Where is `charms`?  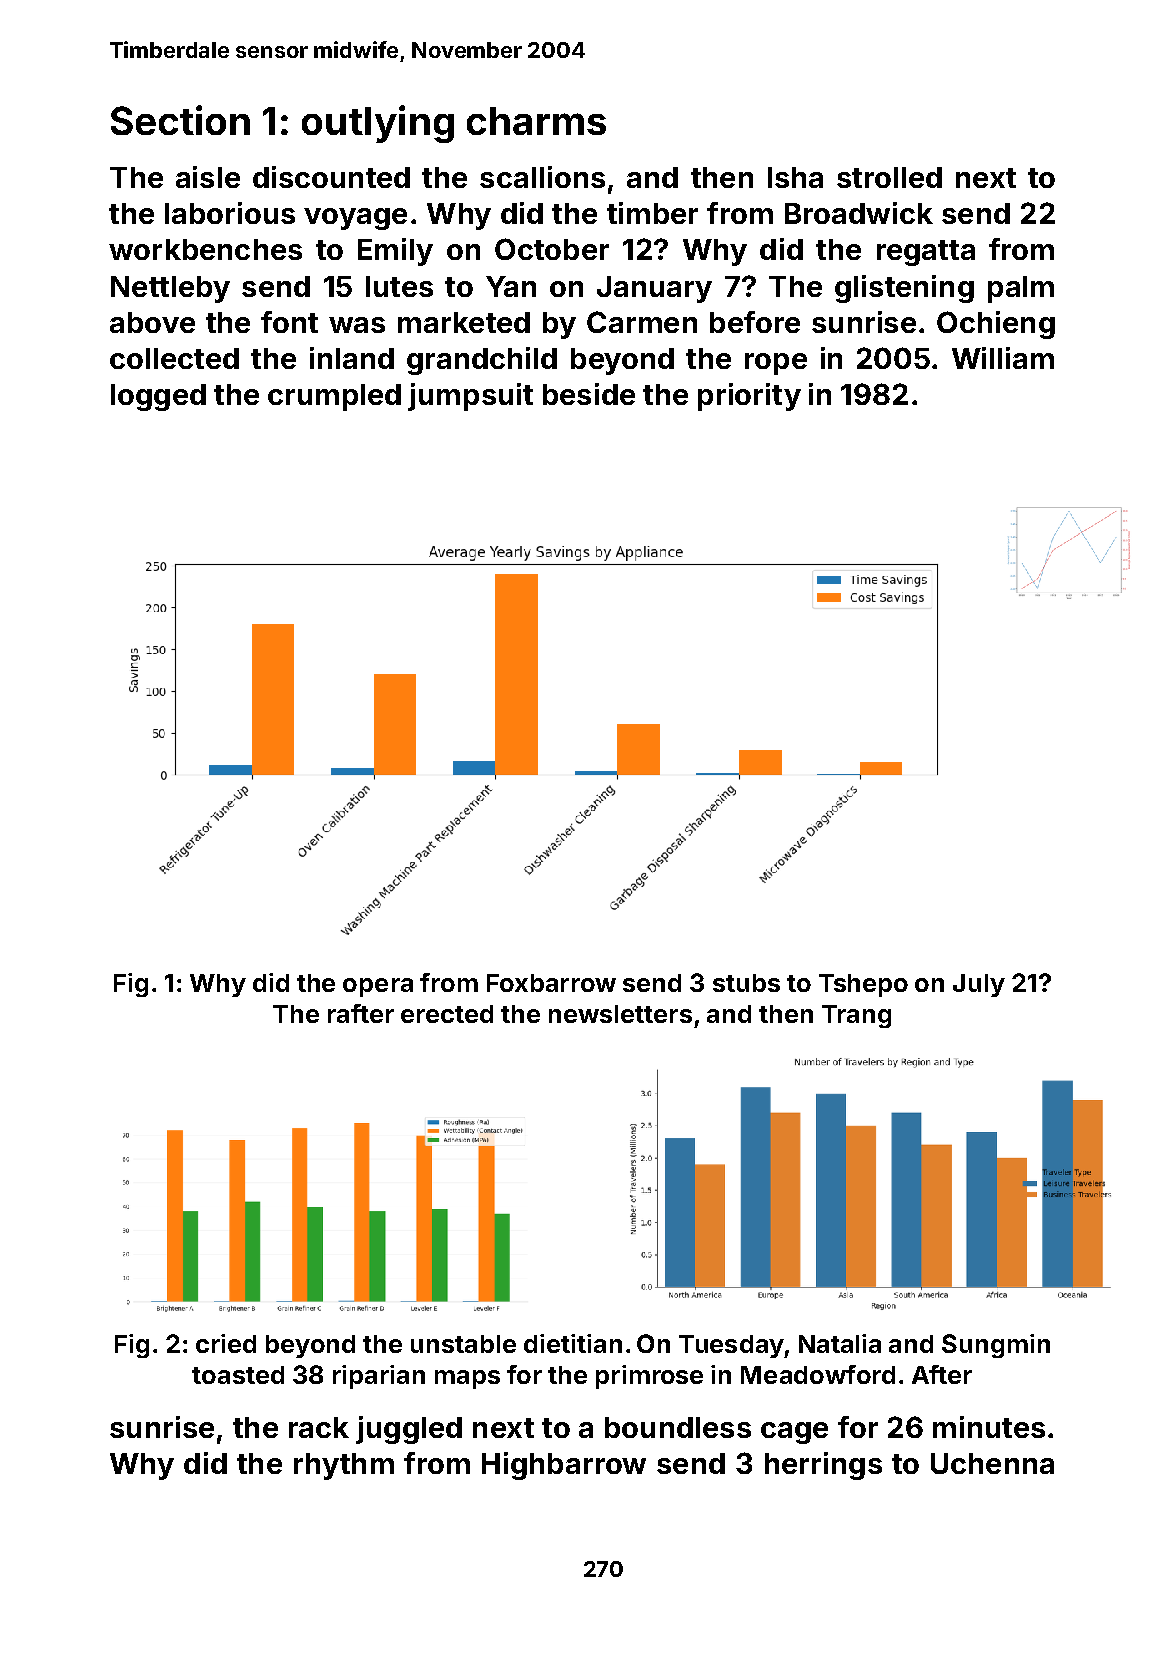
charms is located at coordinates (536, 121).
